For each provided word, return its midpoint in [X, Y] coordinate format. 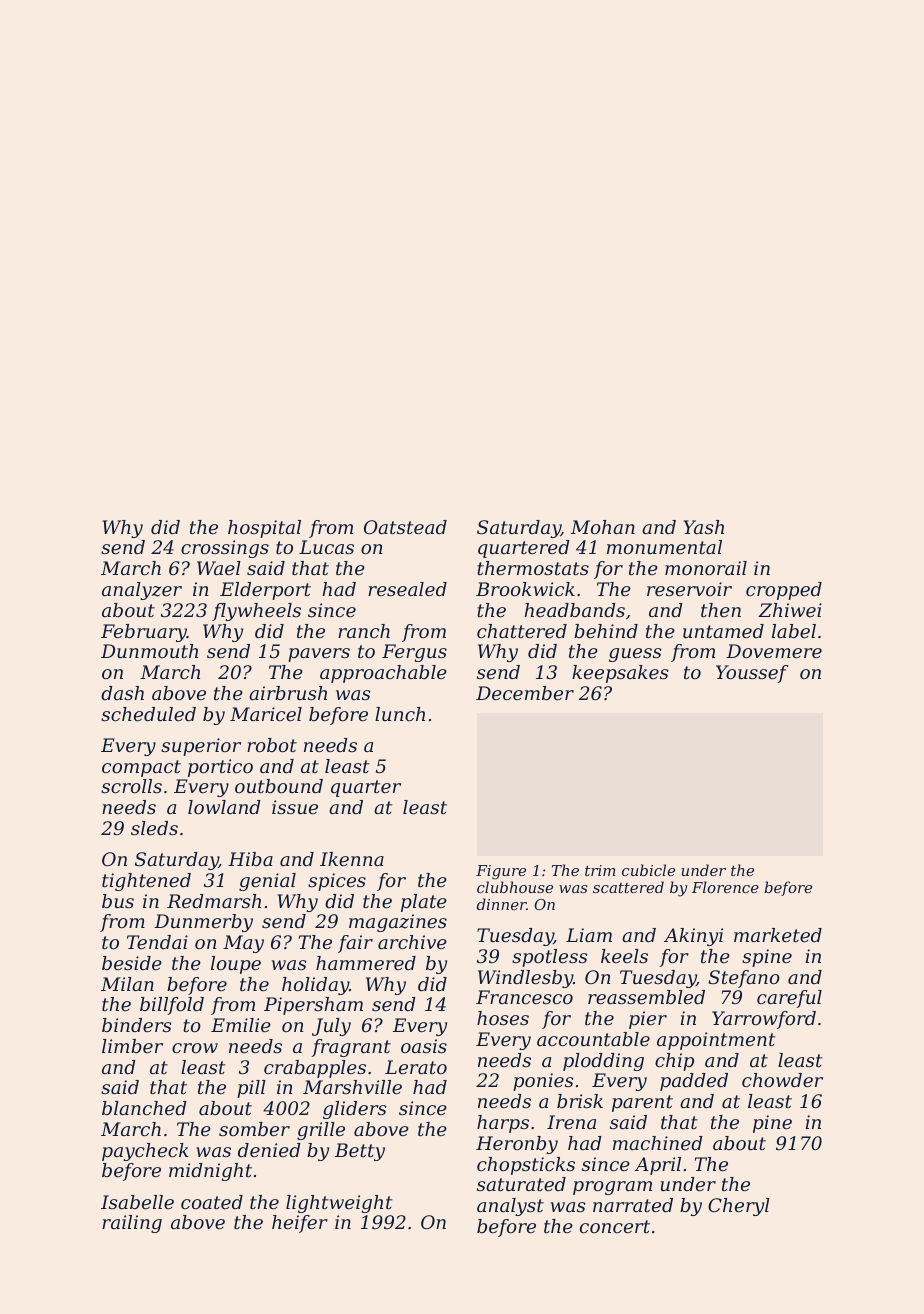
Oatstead [405, 527]
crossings [225, 549]
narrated [633, 1205]
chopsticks [526, 1166]
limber [132, 1046]
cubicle [648, 870]
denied [269, 1150]
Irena [571, 1122]
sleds [154, 828]
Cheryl [739, 1207]
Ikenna [352, 859]
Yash [704, 527]
